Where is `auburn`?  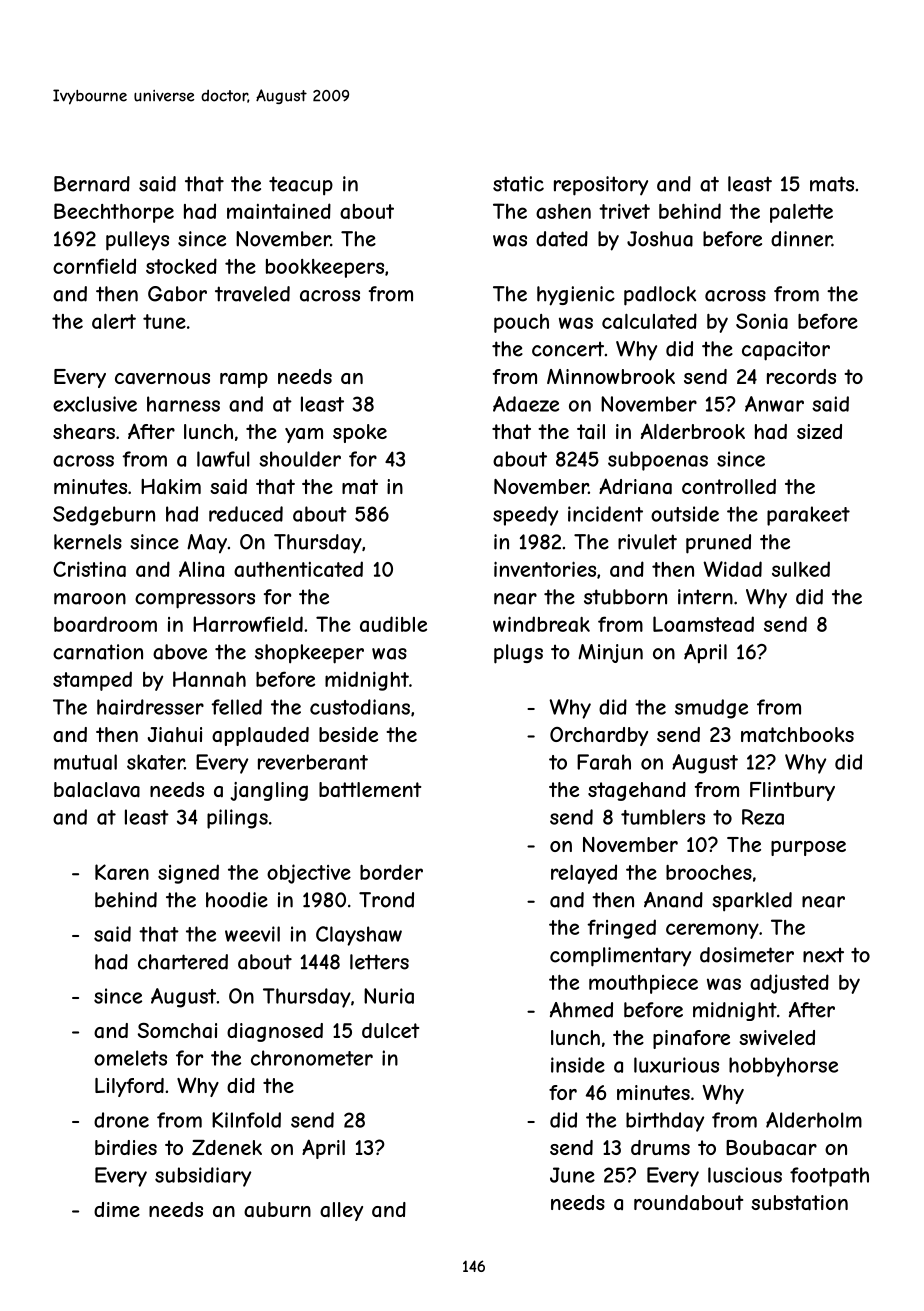 auburn is located at coordinates (277, 1210).
